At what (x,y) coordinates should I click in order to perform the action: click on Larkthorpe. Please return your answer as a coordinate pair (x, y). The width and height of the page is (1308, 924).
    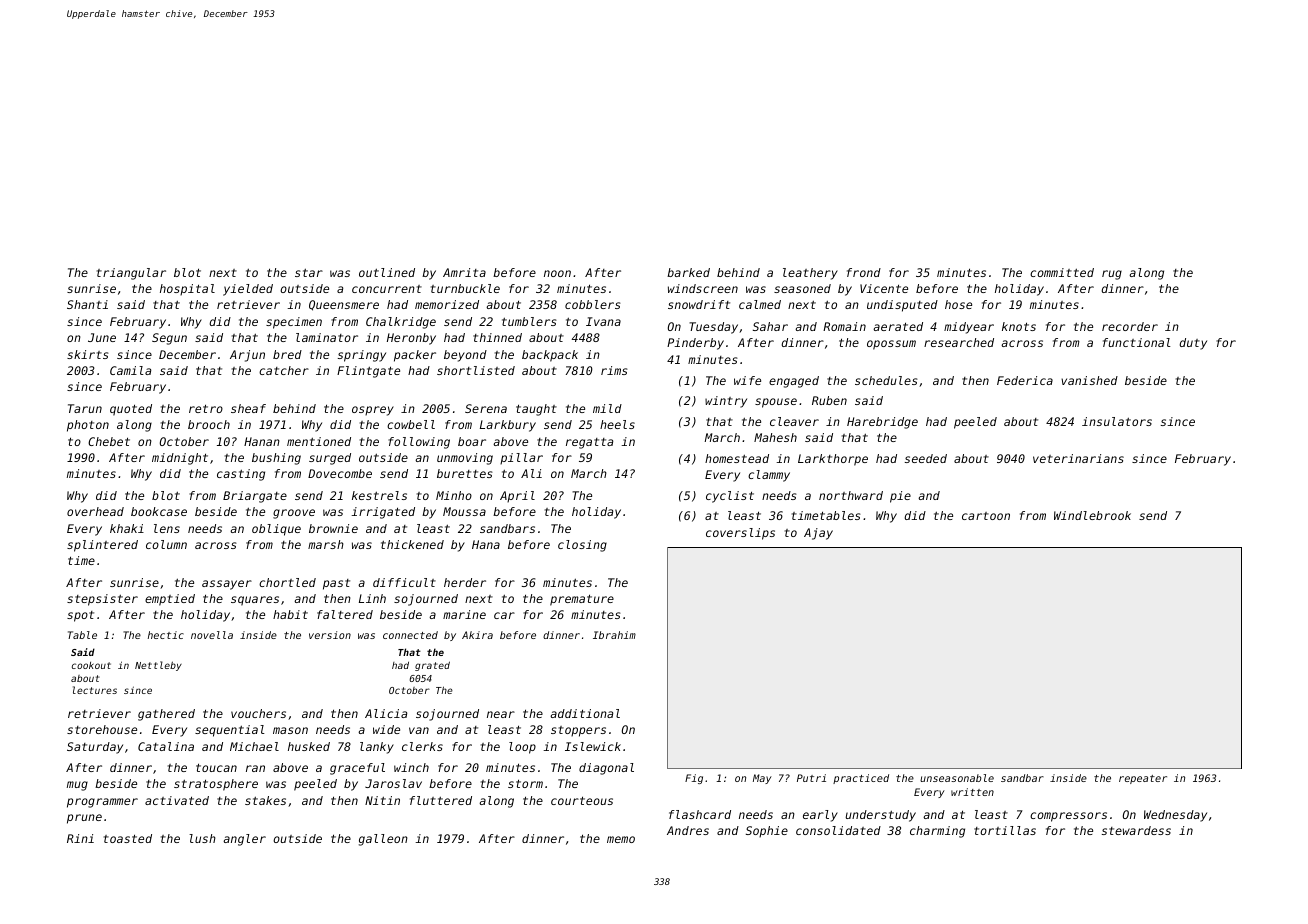
    Looking at the image, I should click on (833, 460).
